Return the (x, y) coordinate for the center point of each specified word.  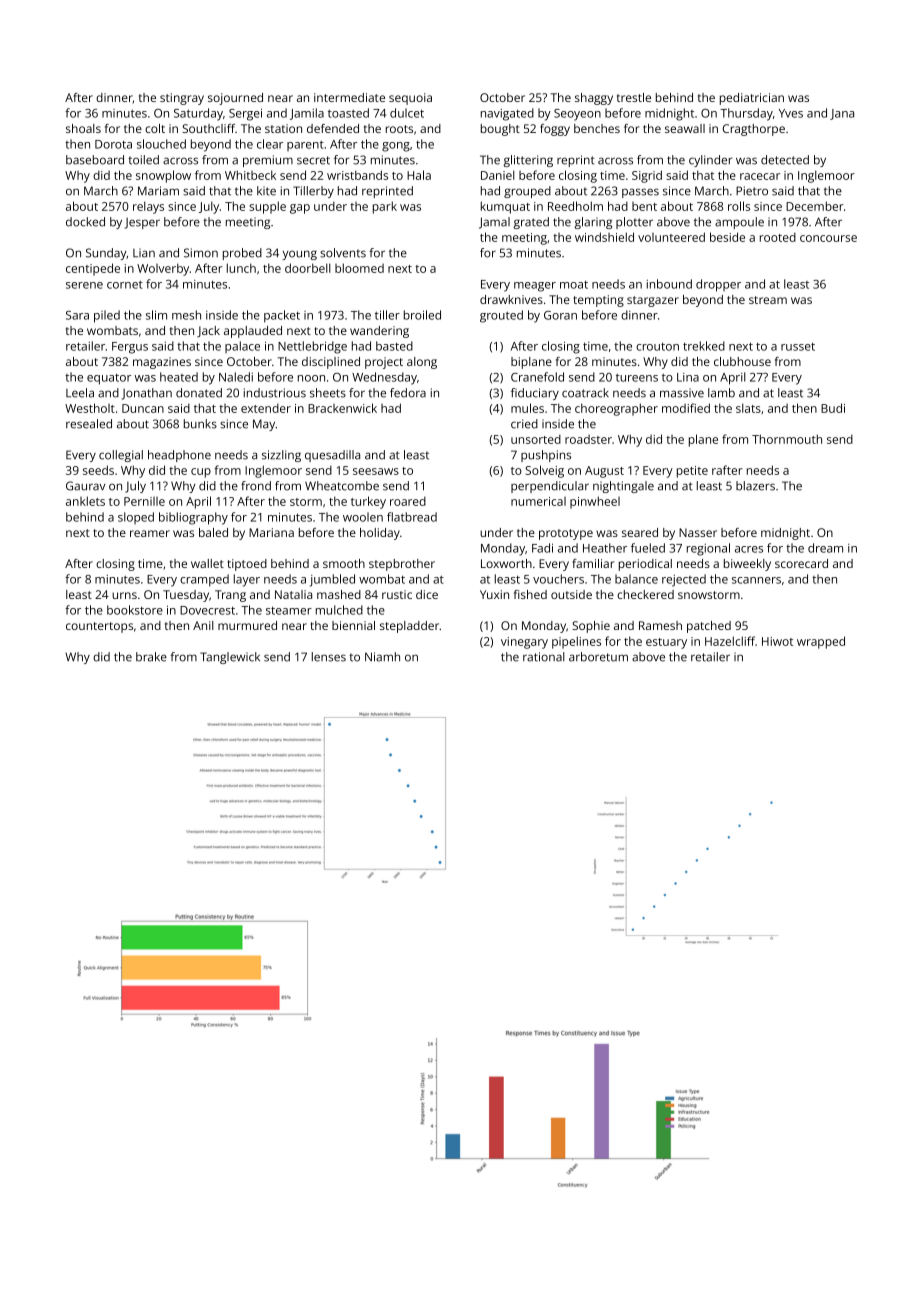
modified (686, 408)
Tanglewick (230, 658)
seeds (98, 470)
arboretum (598, 657)
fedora (408, 393)
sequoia (410, 99)
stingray (182, 99)
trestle (634, 97)
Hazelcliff (730, 641)
